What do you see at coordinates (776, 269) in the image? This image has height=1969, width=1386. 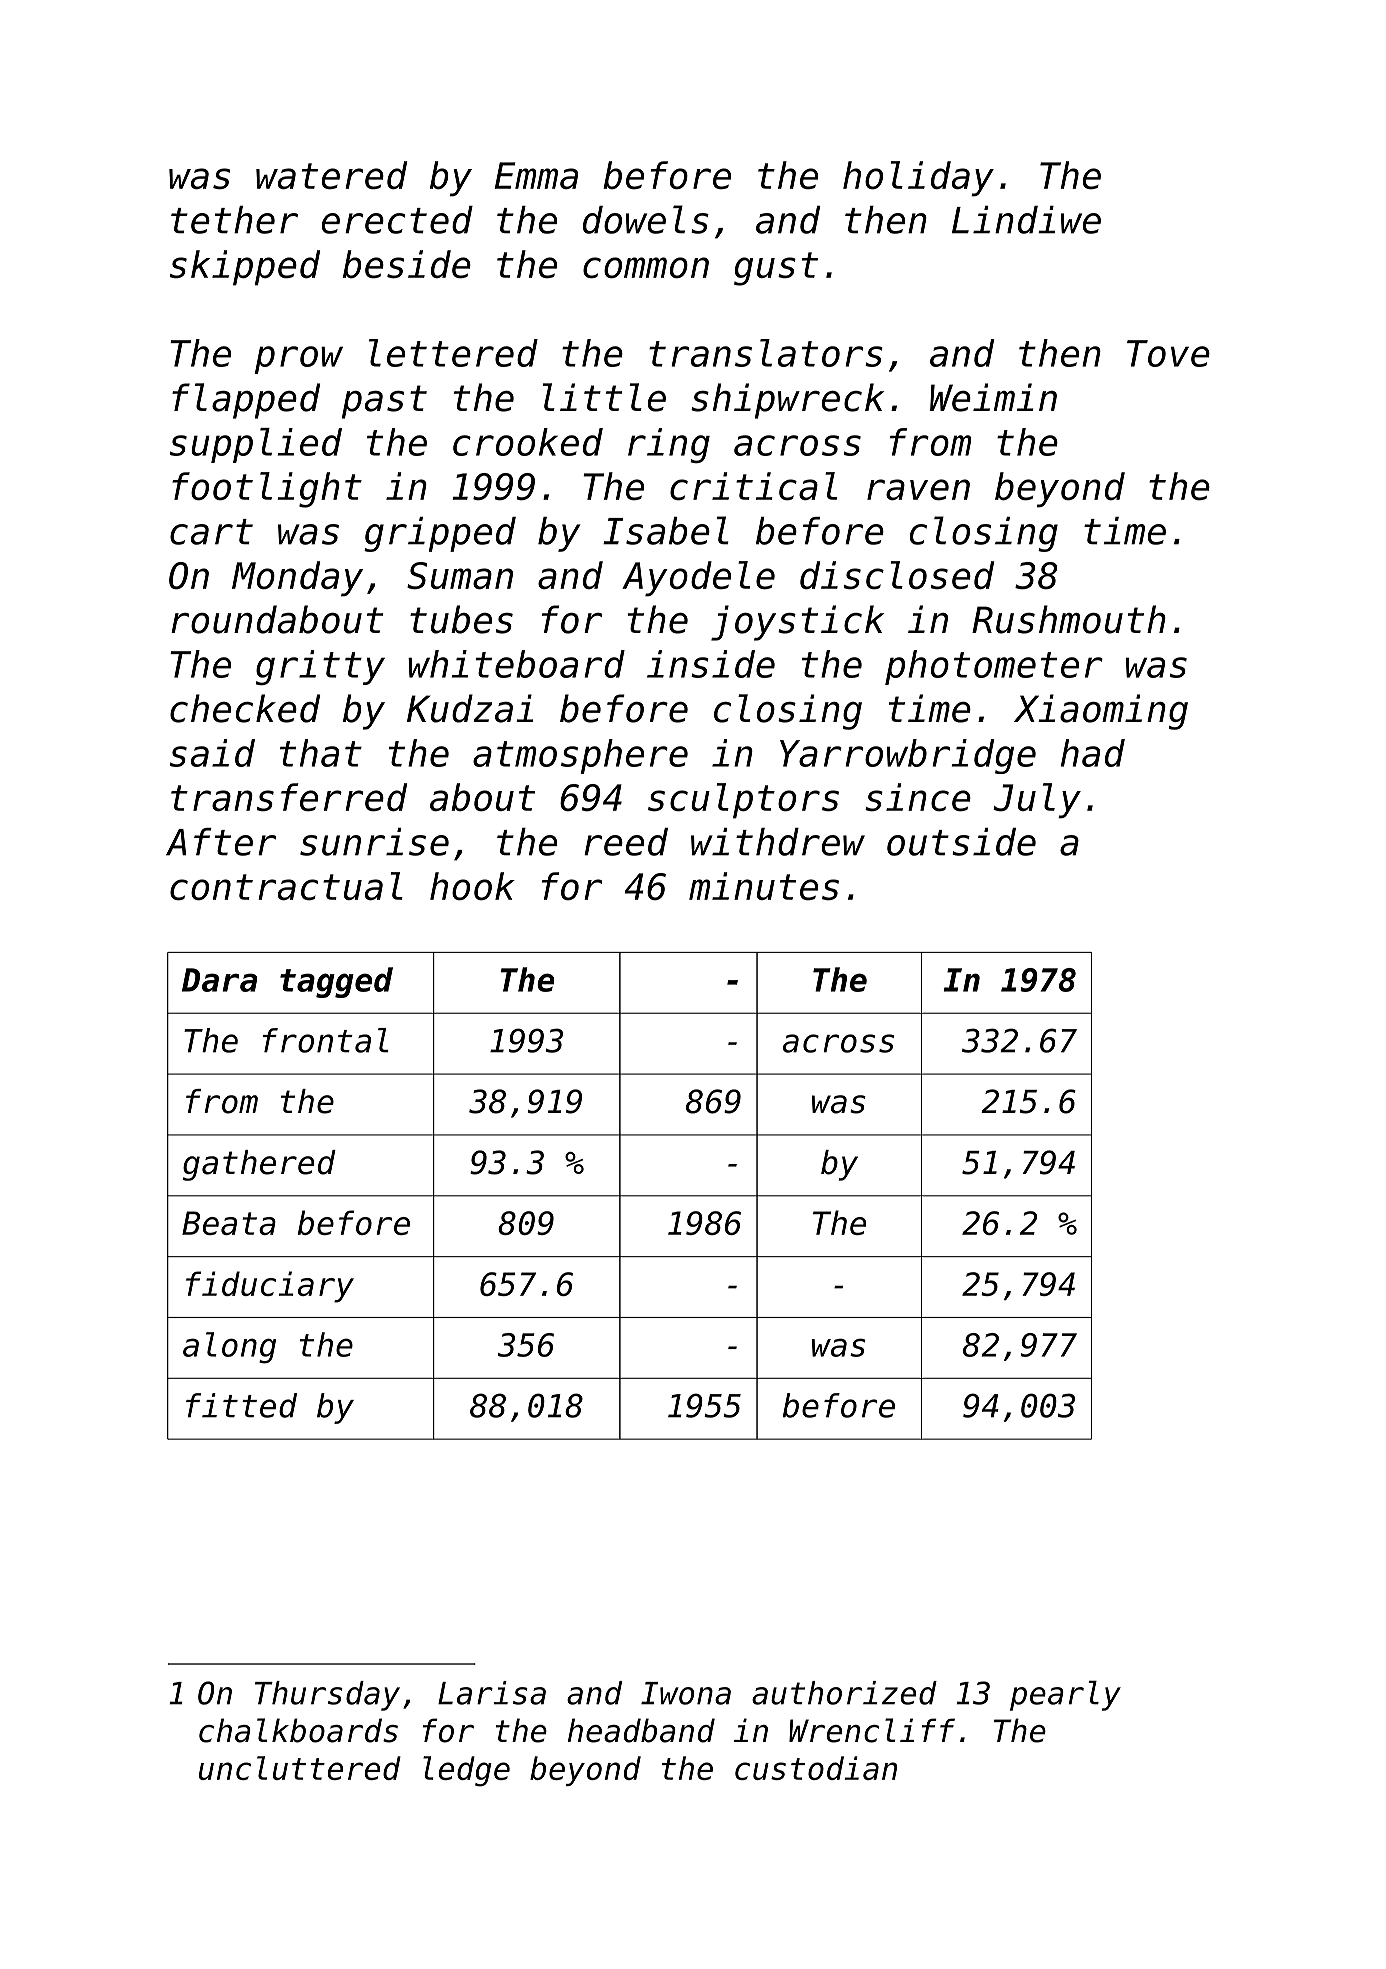 I see `gust` at bounding box center [776, 269].
